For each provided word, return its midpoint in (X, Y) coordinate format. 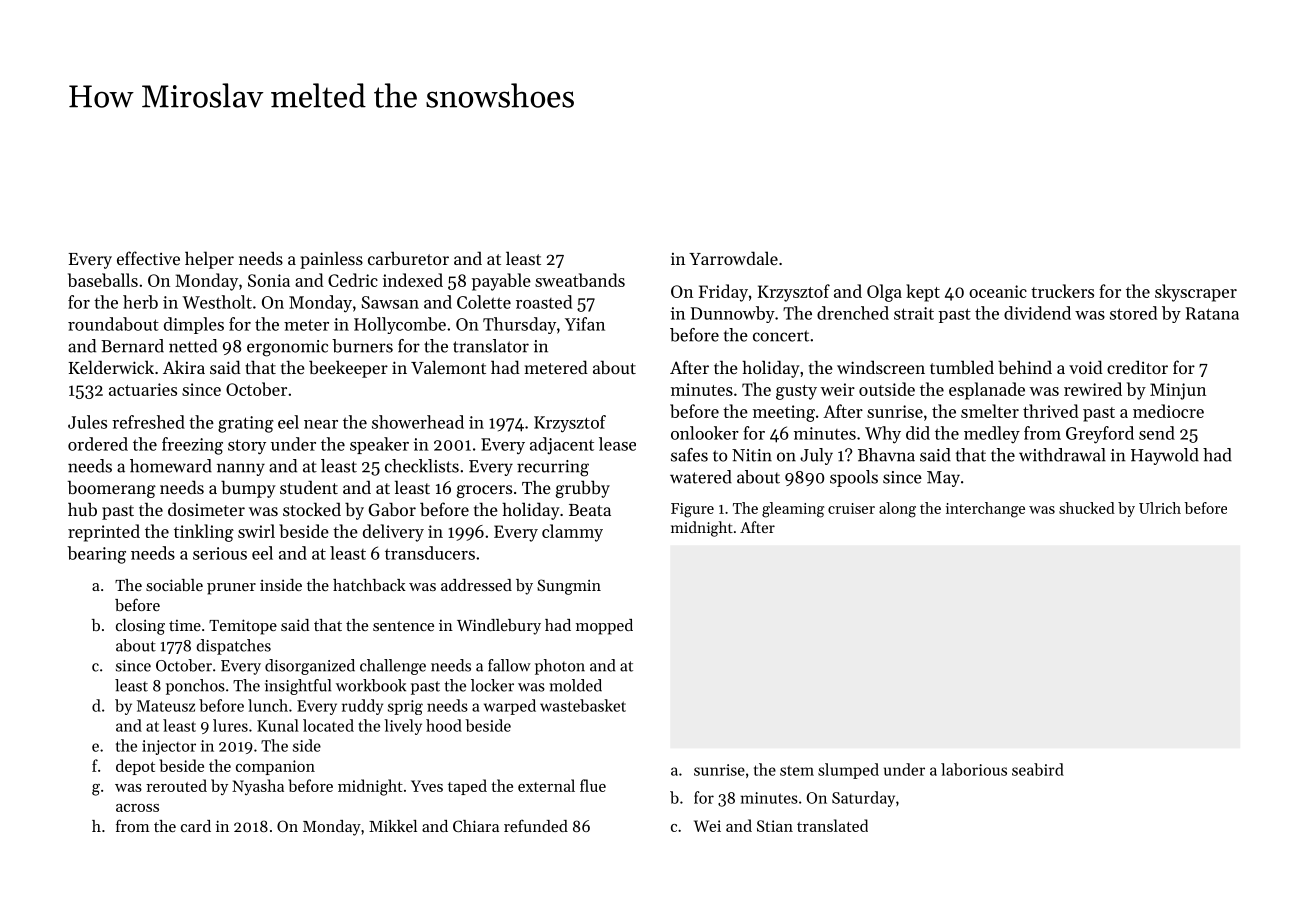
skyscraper (1196, 293)
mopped (604, 627)
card (196, 826)
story (247, 447)
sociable (174, 585)
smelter (990, 411)
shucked (1087, 508)
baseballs (103, 280)
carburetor (408, 258)
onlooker (705, 433)
